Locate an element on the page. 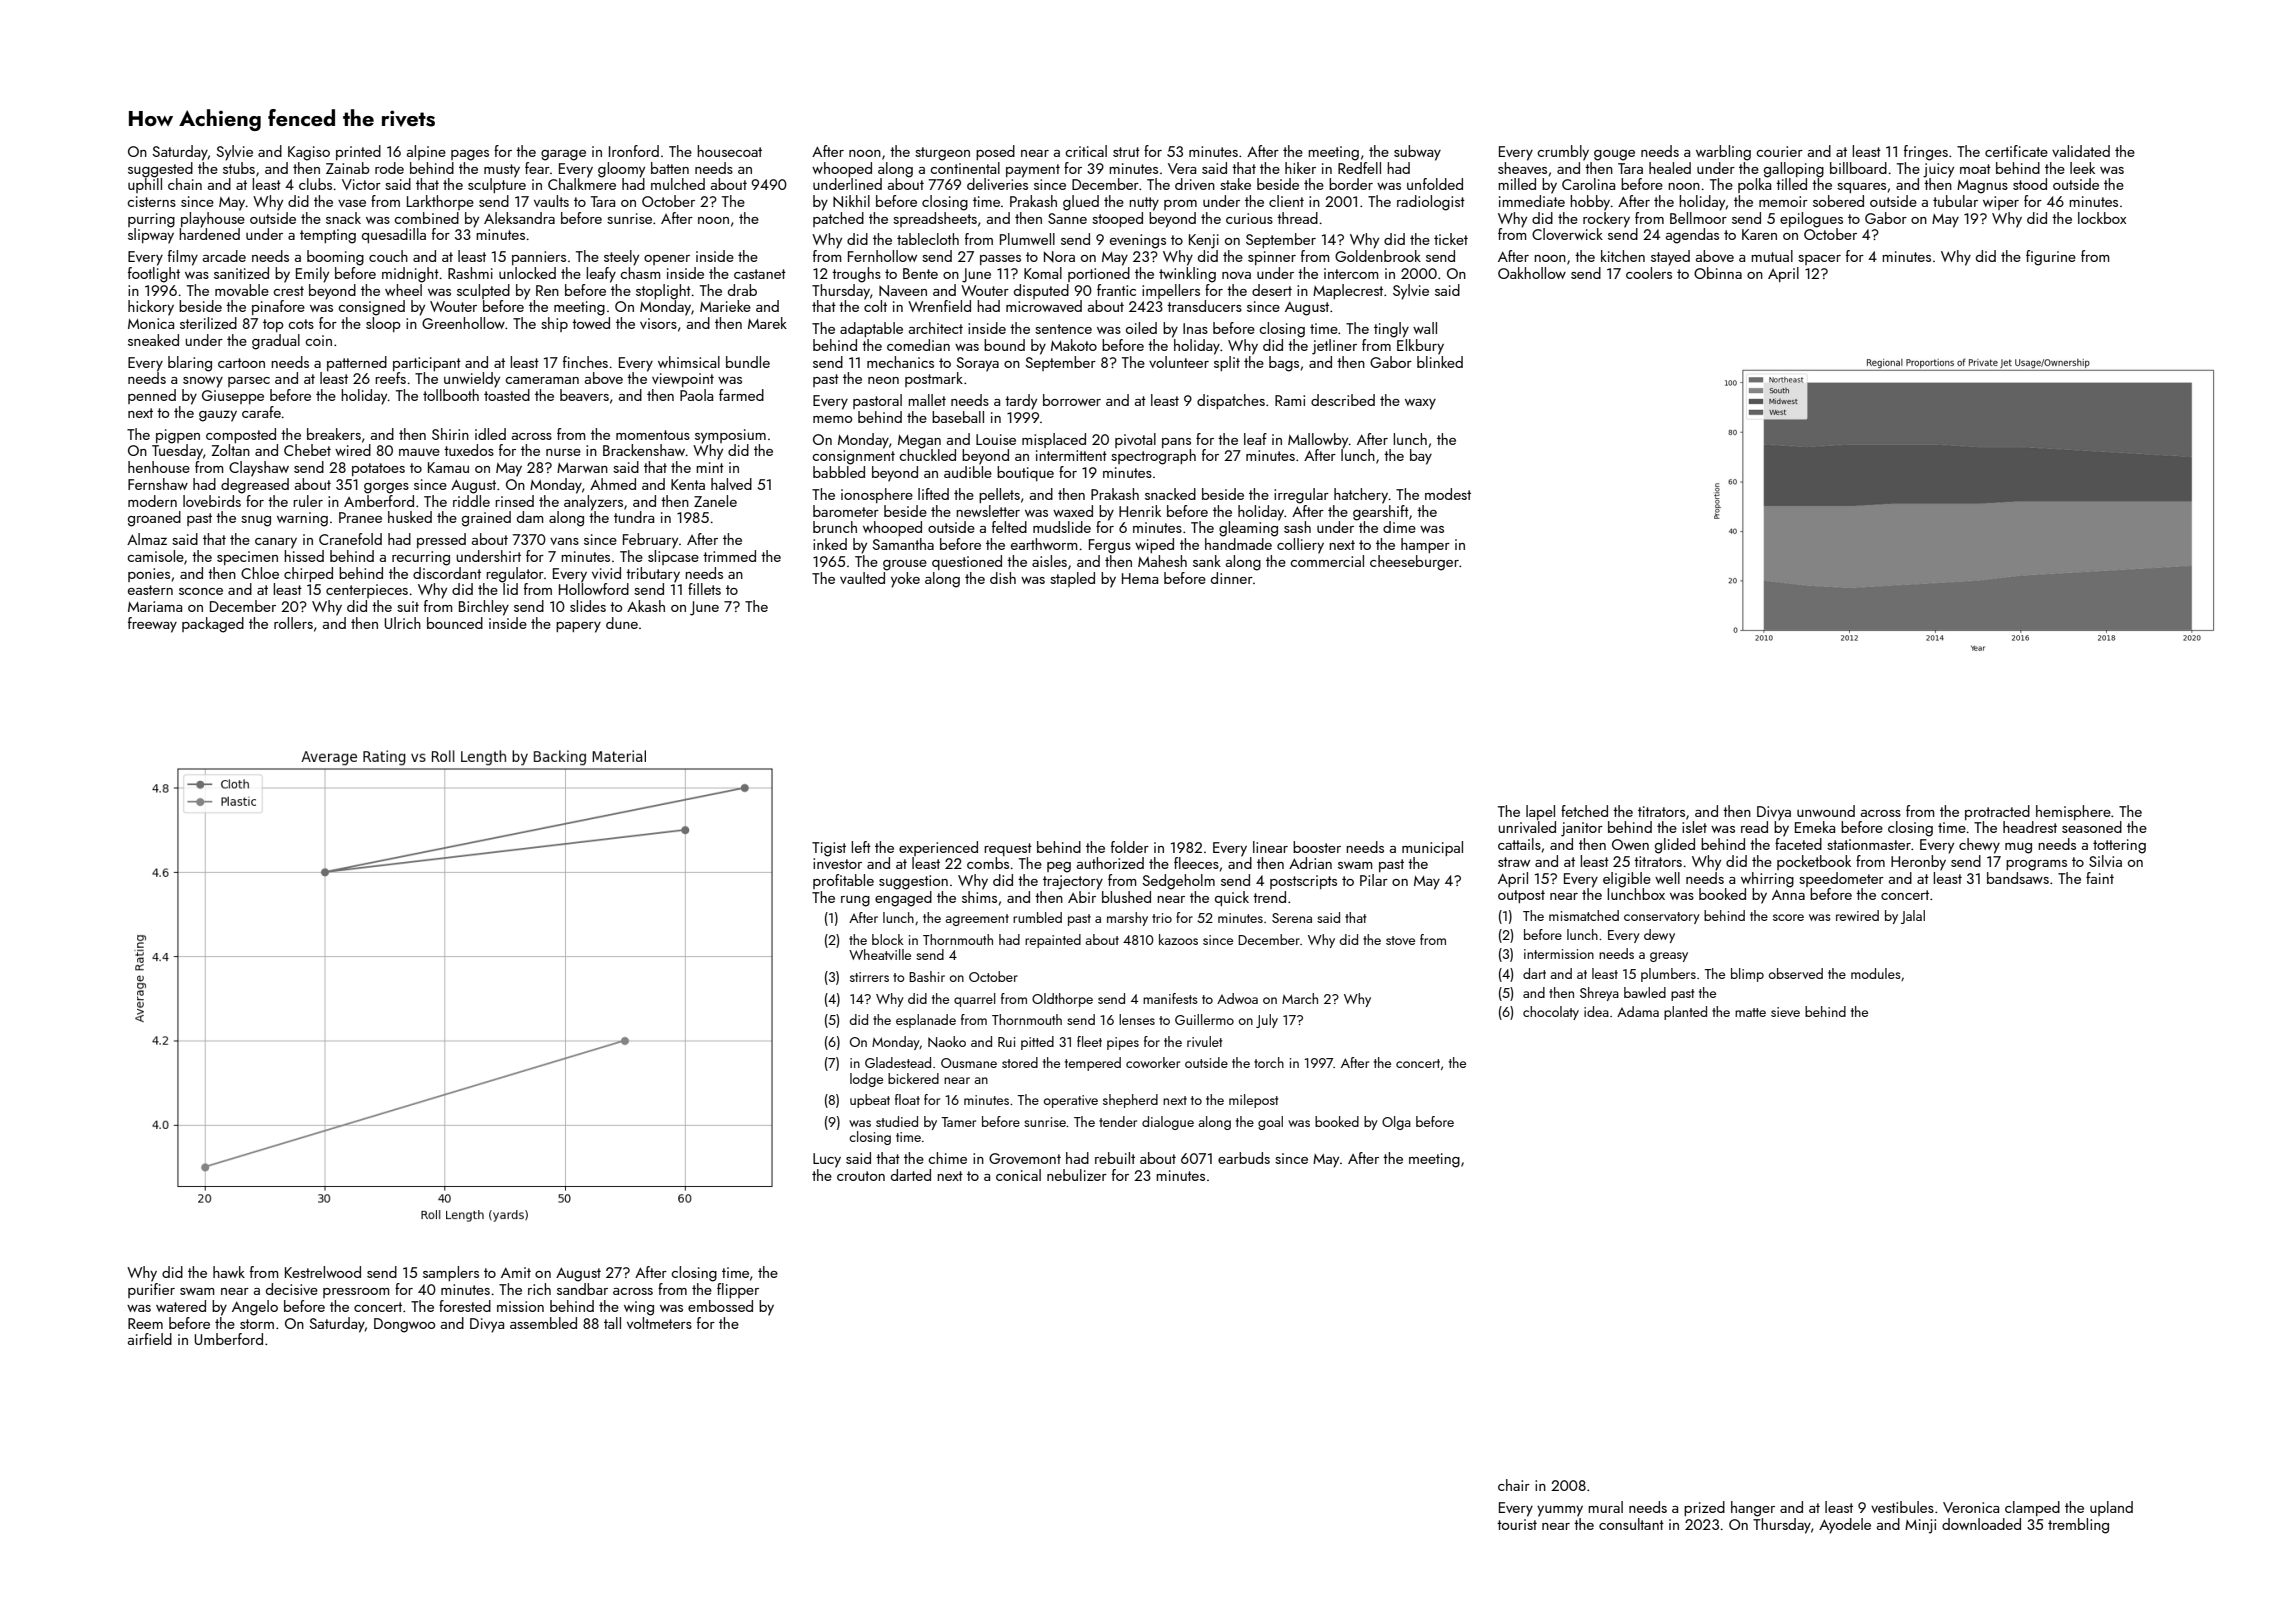 Image resolution: width=2285 pixels, height=1616 pixels. fetched is located at coordinates (1584, 811).
